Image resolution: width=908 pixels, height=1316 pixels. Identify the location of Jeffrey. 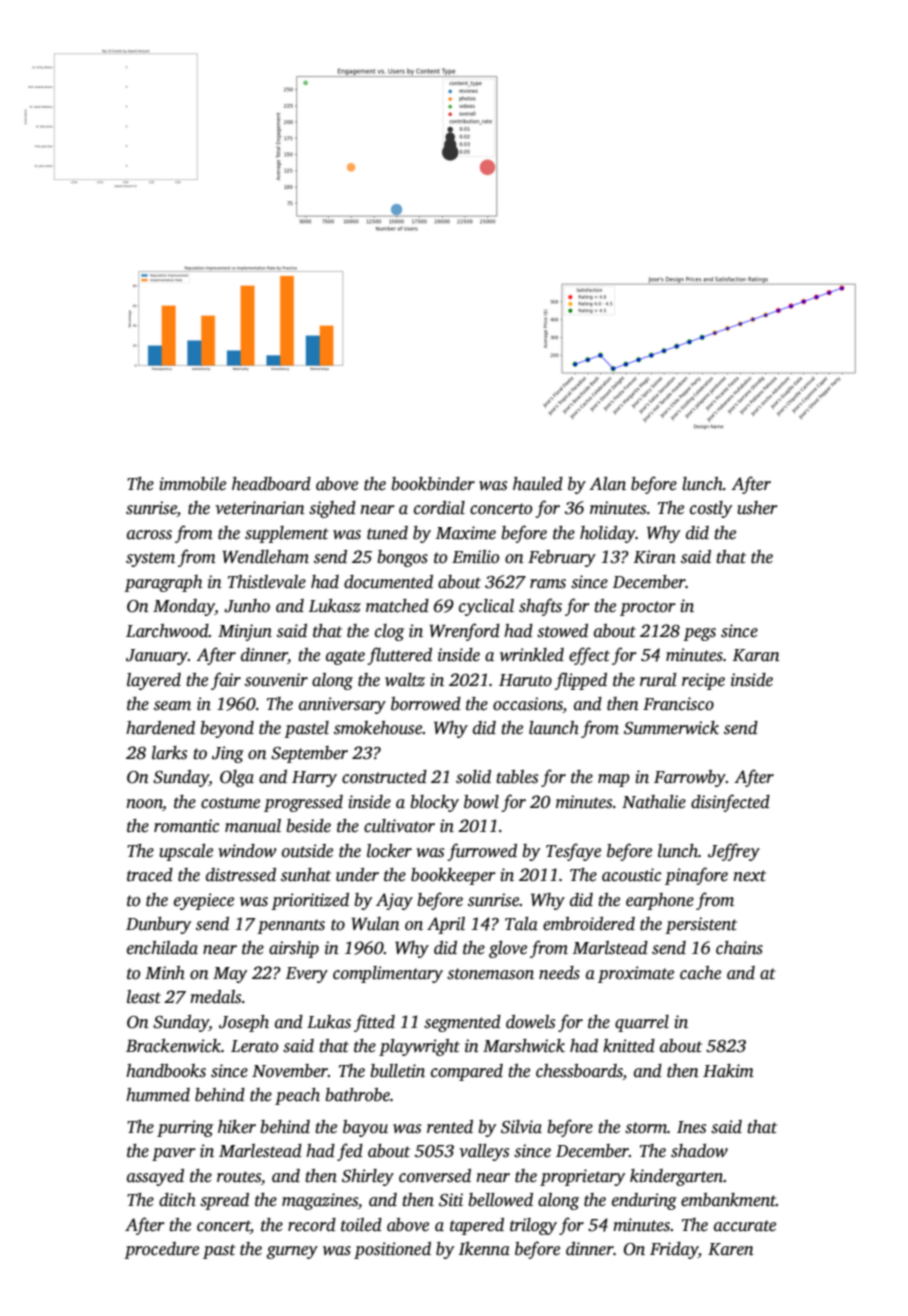
(734, 852).
